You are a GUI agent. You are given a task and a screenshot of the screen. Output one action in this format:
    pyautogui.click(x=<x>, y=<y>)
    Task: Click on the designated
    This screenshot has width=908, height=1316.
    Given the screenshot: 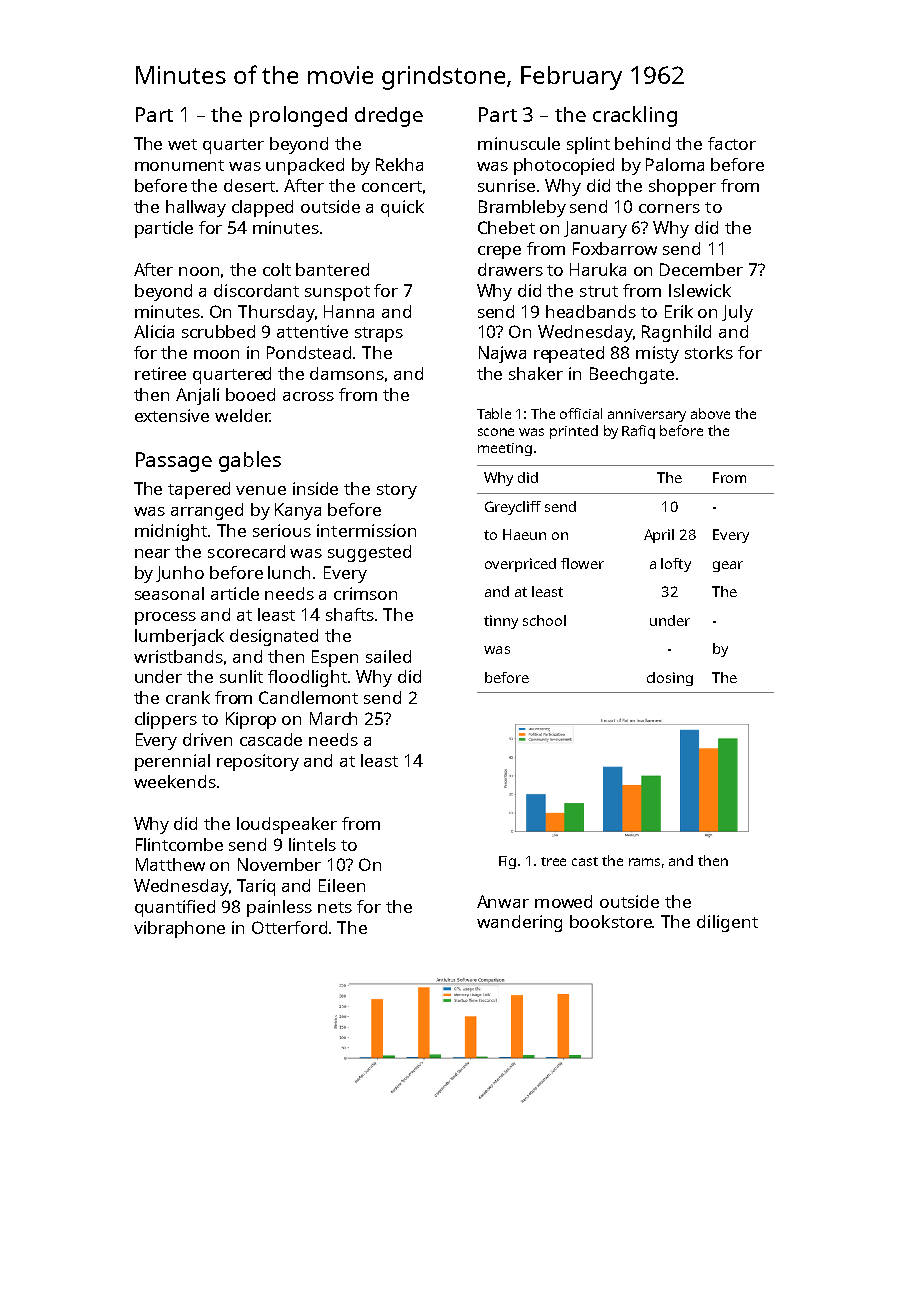 What is the action you would take?
    pyautogui.click(x=274, y=637)
